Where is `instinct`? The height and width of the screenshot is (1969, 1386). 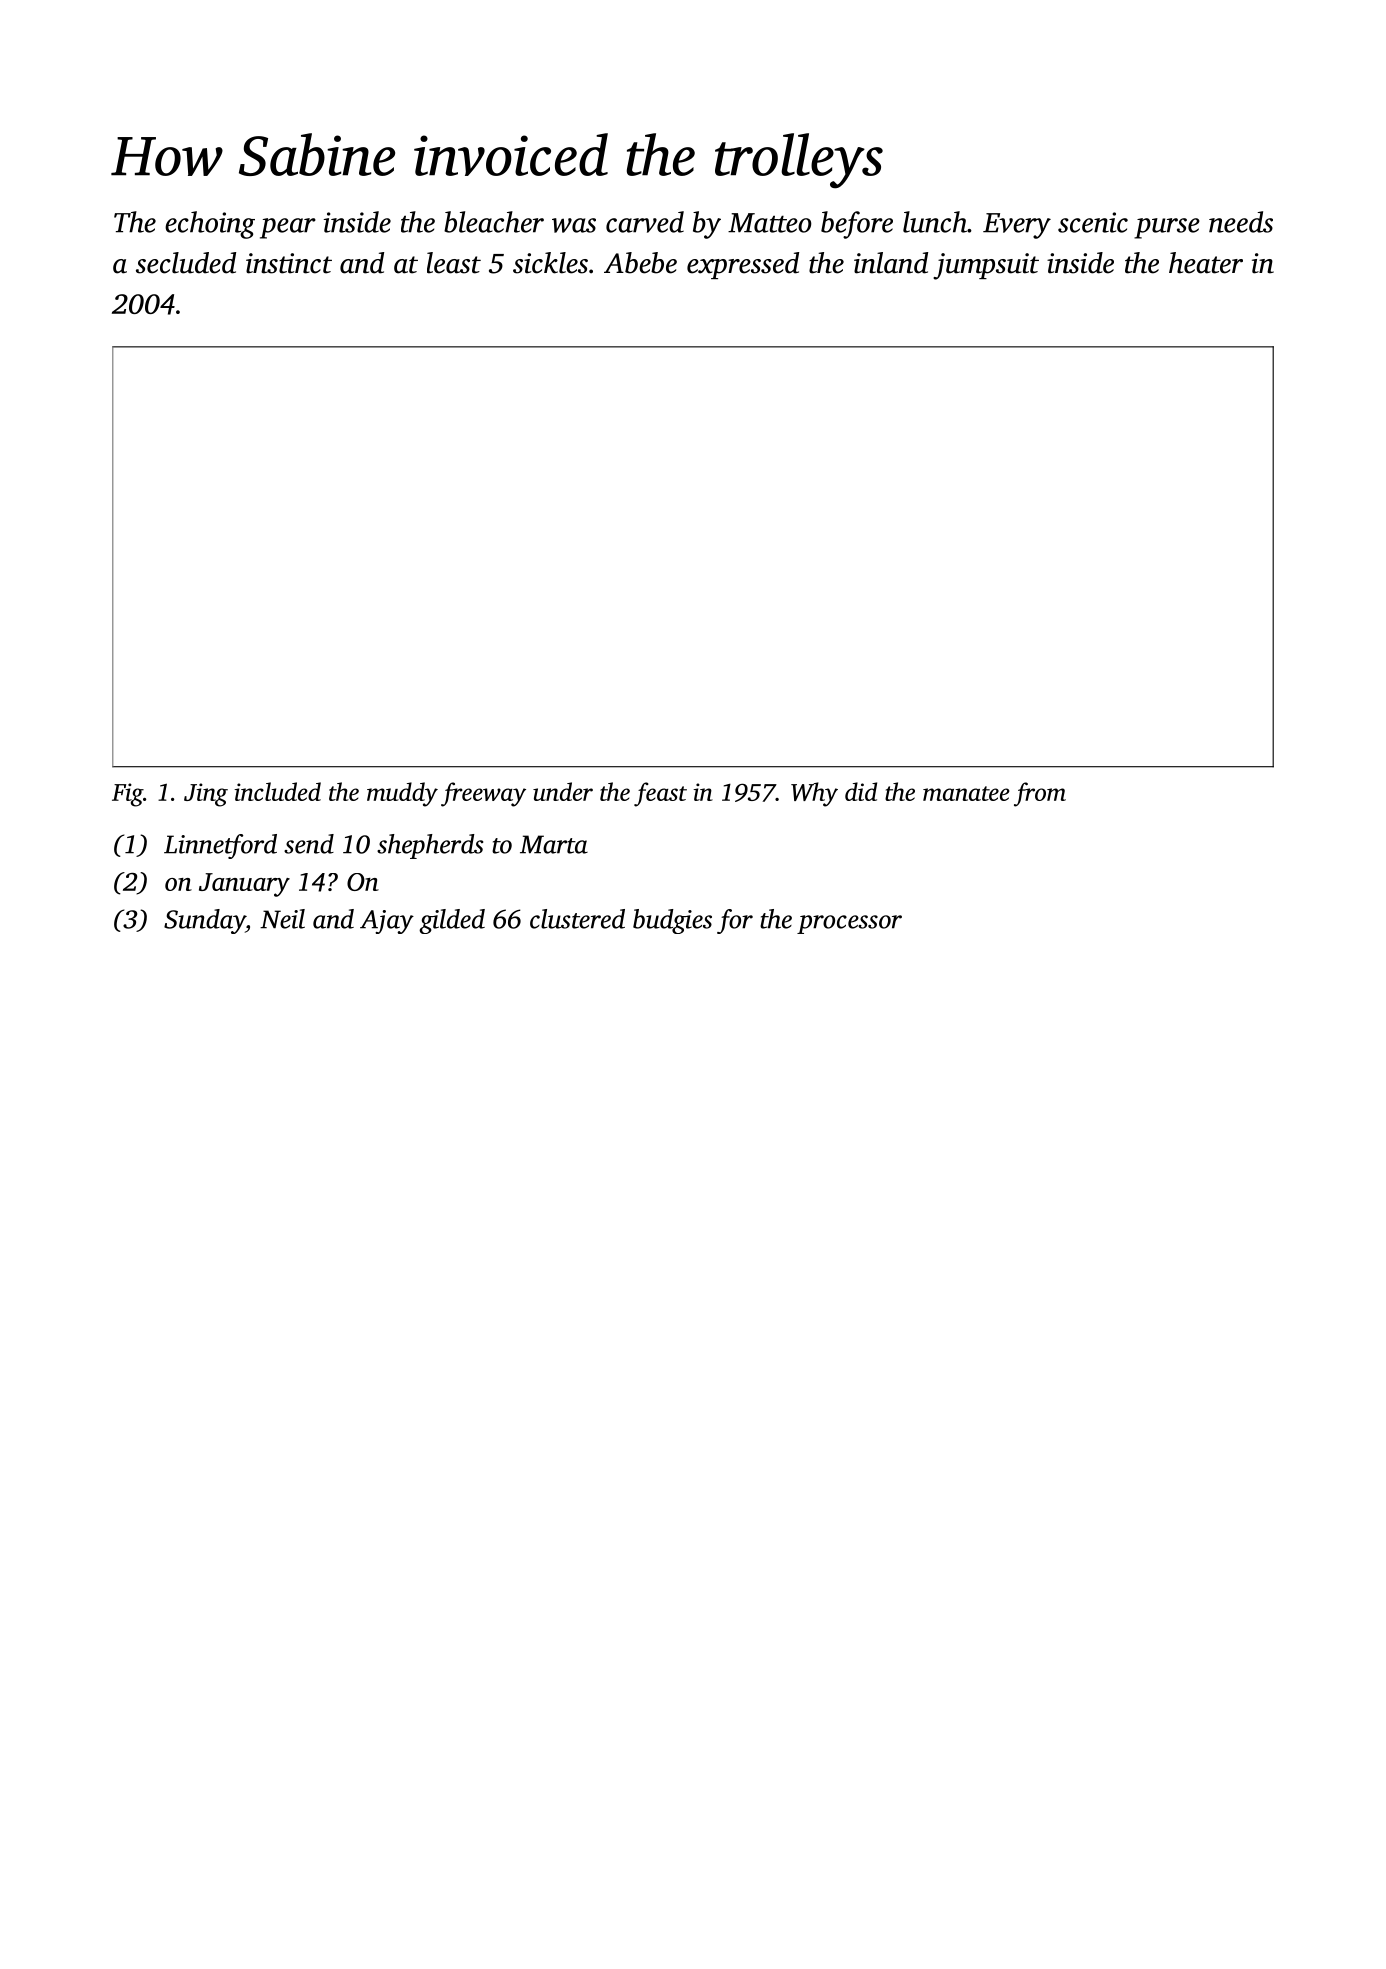 instinct is located at coordinates (289, 263).
